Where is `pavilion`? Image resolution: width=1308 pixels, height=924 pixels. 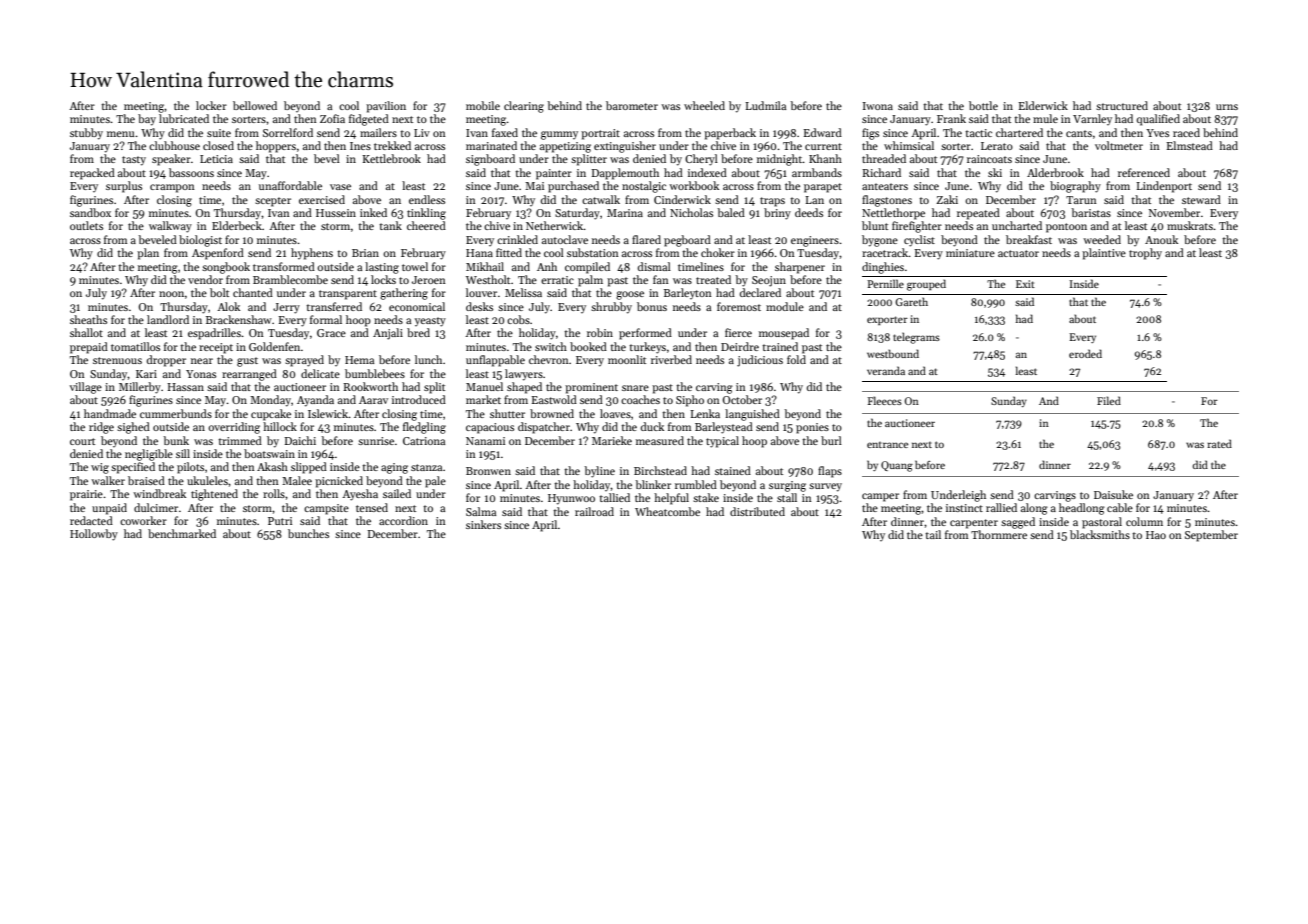 pavilion is located at coordinates (386, 107).
